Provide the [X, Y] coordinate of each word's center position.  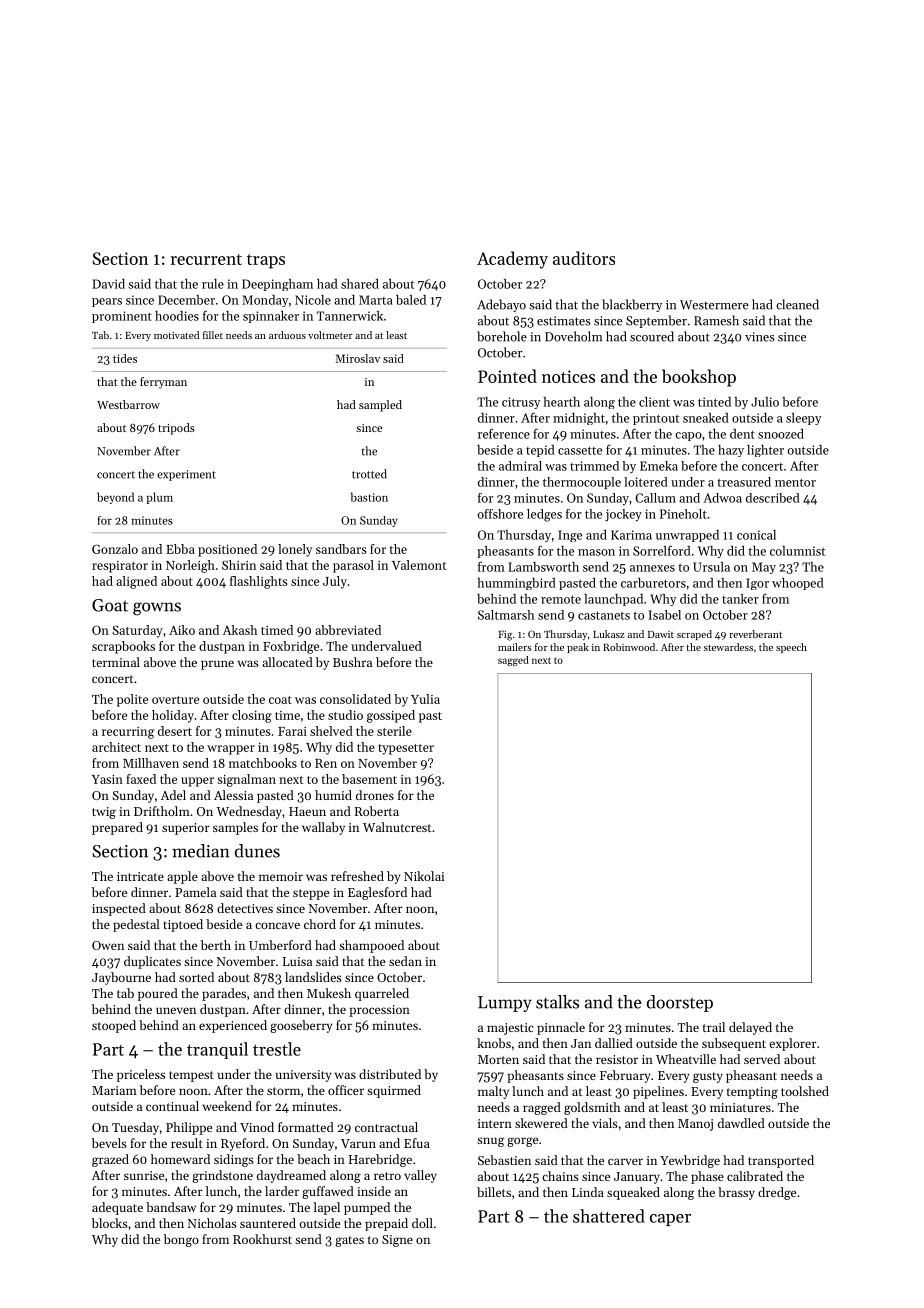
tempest [191, 1076]
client [654, 402]
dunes [257, 851]
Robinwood [629, 647]
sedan [405, 961]
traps [266, 261]
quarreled [382, 994]
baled [411, 300]
